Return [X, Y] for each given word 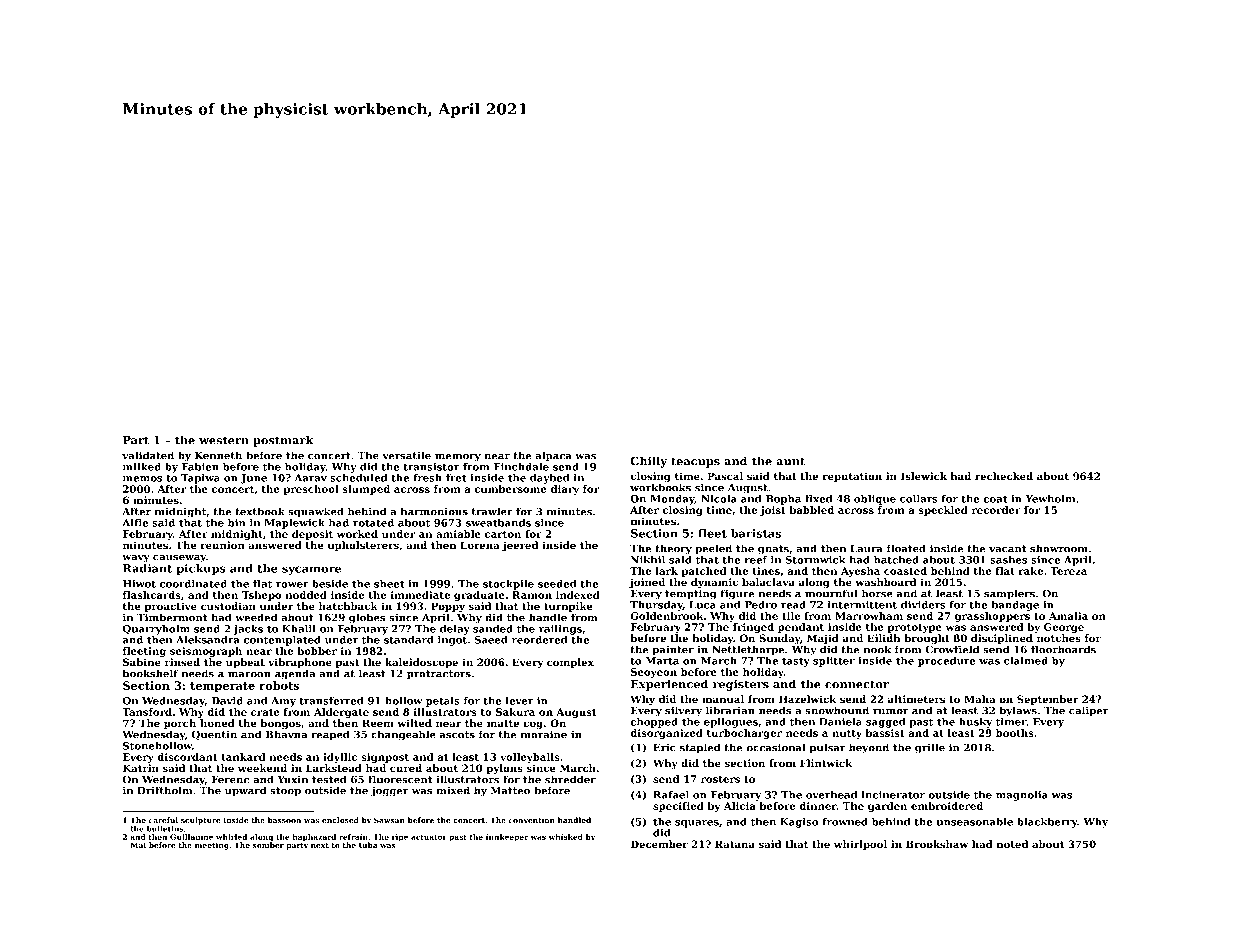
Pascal [725, 476]
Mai [138, 845]
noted [1012, 844]
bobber [317, 651]
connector [857, 684]
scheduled [358, 478]
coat [995, 499]
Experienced [669, 685]
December [659, 844]
